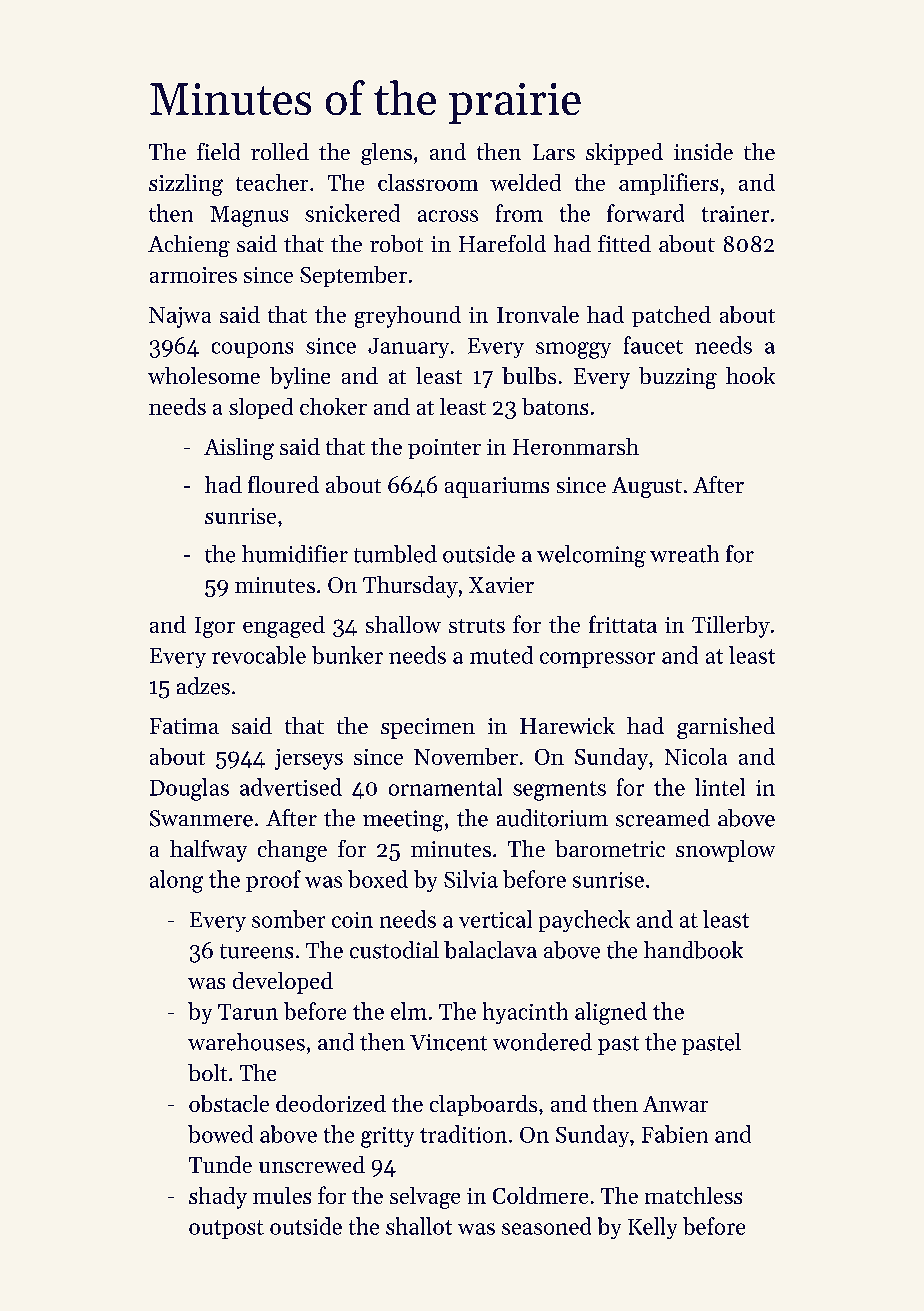 The height and width of the screenshot is (1311, 924). What do you see at coordinates (176, 881) in the screenshot?
I see `along` at bounding box center [176, 881].
